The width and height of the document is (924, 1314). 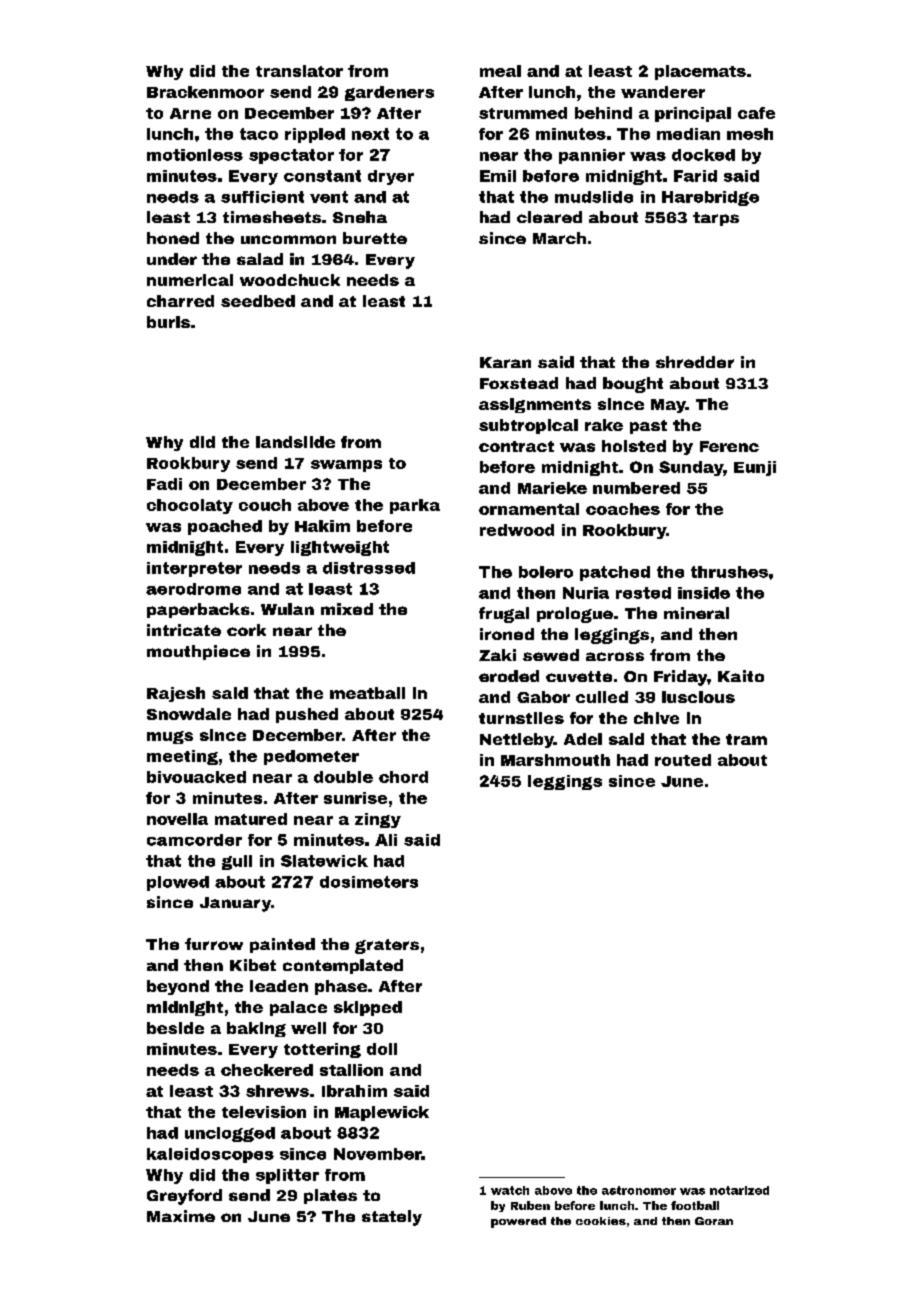 What do you see at coordinates (523, 113) in the document?
I see `strummed` at bounding box center [523, 113].
